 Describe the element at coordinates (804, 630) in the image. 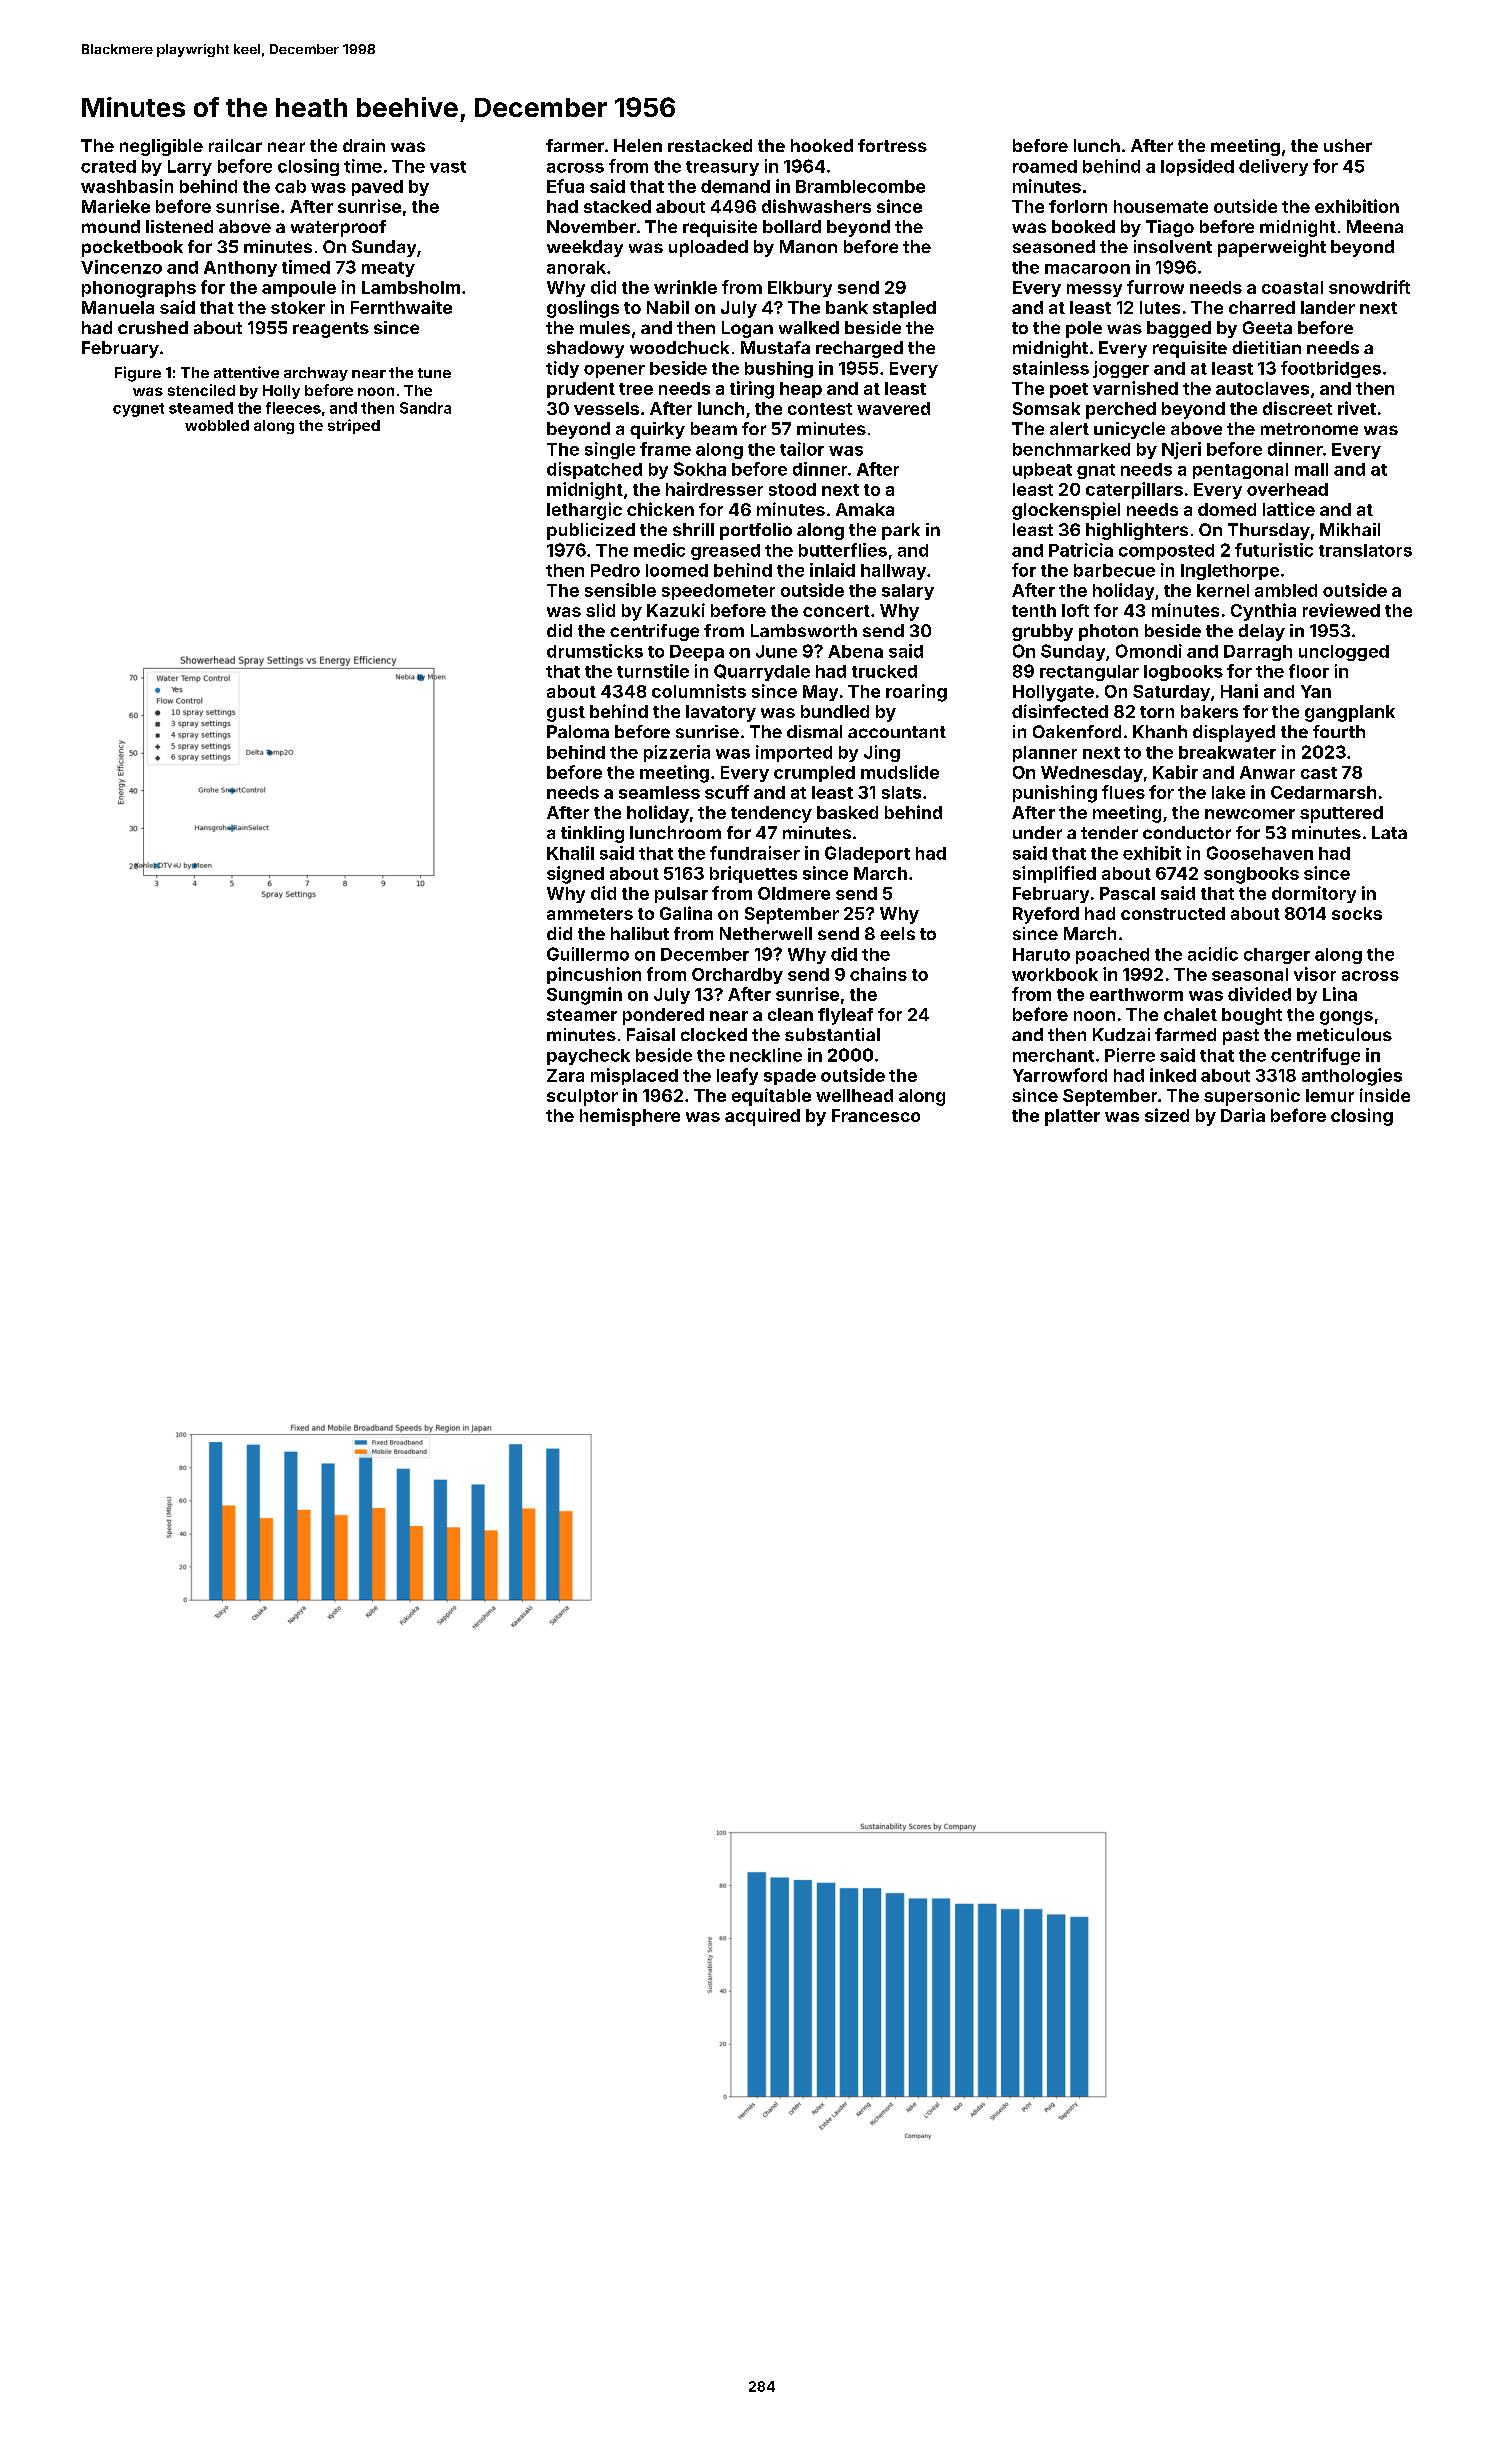

I see `Lambsworth` at that location.
